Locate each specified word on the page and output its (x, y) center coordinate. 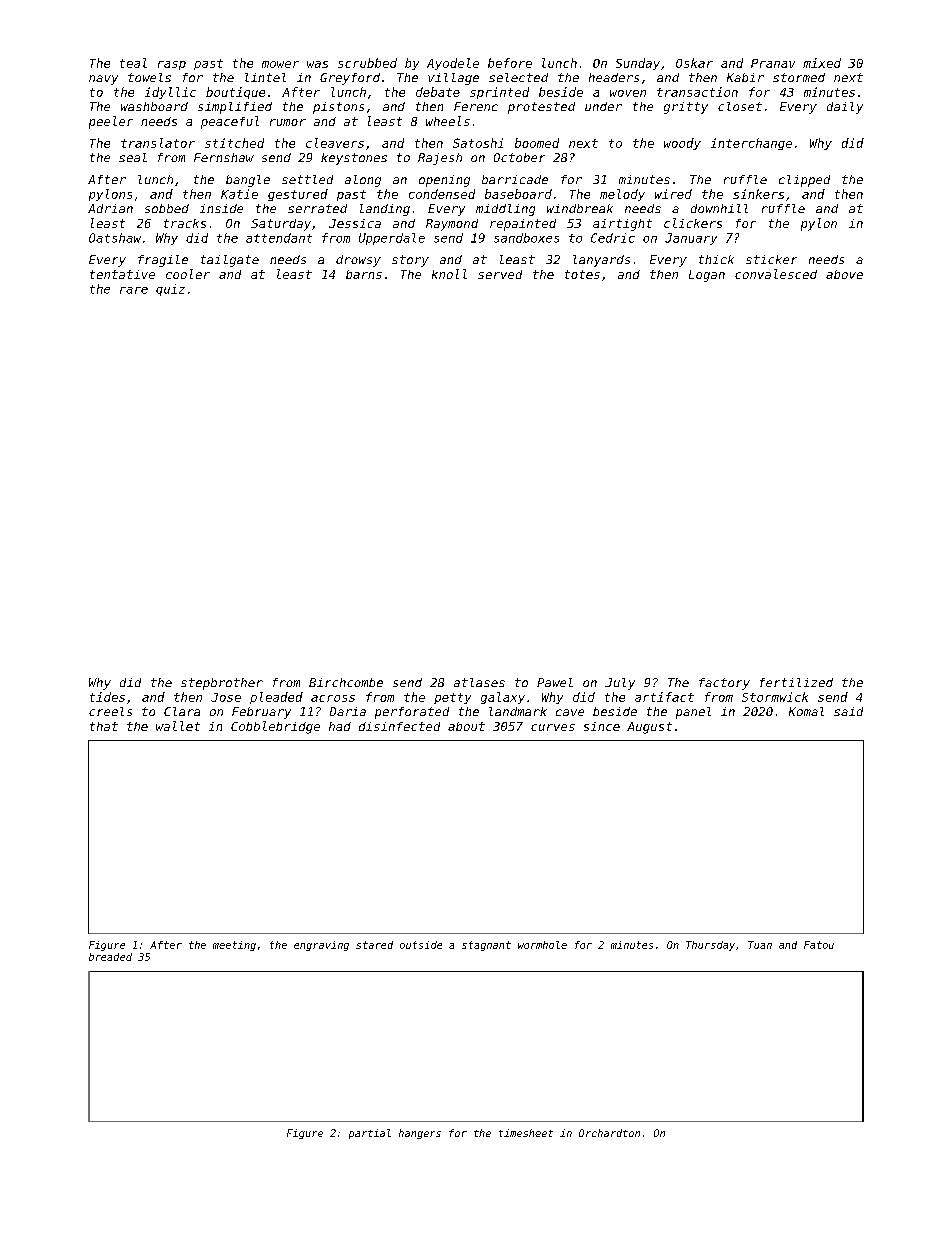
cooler (188, 274)
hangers (420, 1134)
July (620, 684)
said (848, 711)
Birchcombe (346, 682)
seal (133, 157)
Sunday (638, 64)
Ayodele (453, 64)
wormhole (542, 945)
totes (582, 274)
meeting (234, 946)
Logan (707, 276)
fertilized (796, 682)
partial (370, 1134)
